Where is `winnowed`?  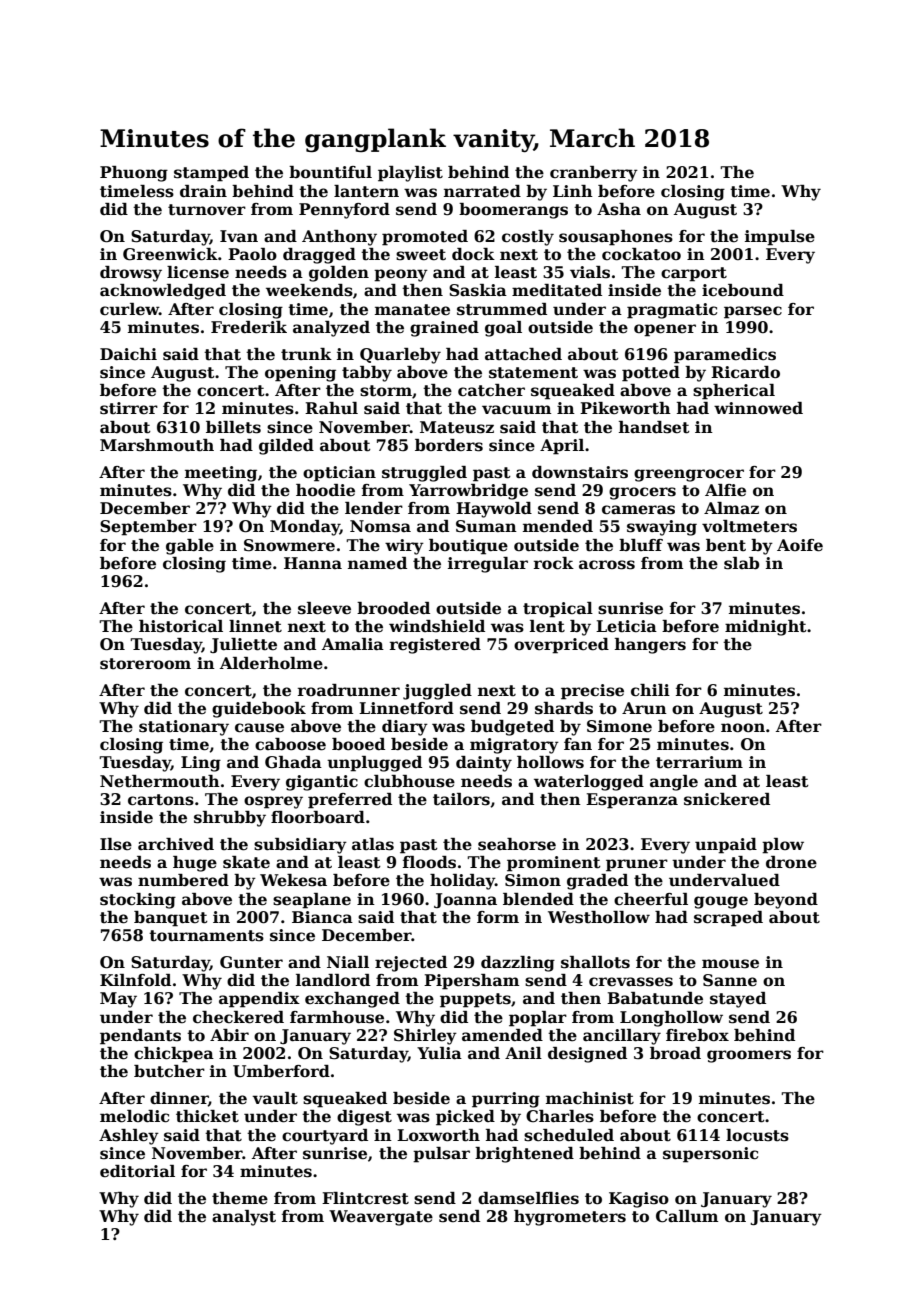
winnowed is located at coordinates (758, 408).
